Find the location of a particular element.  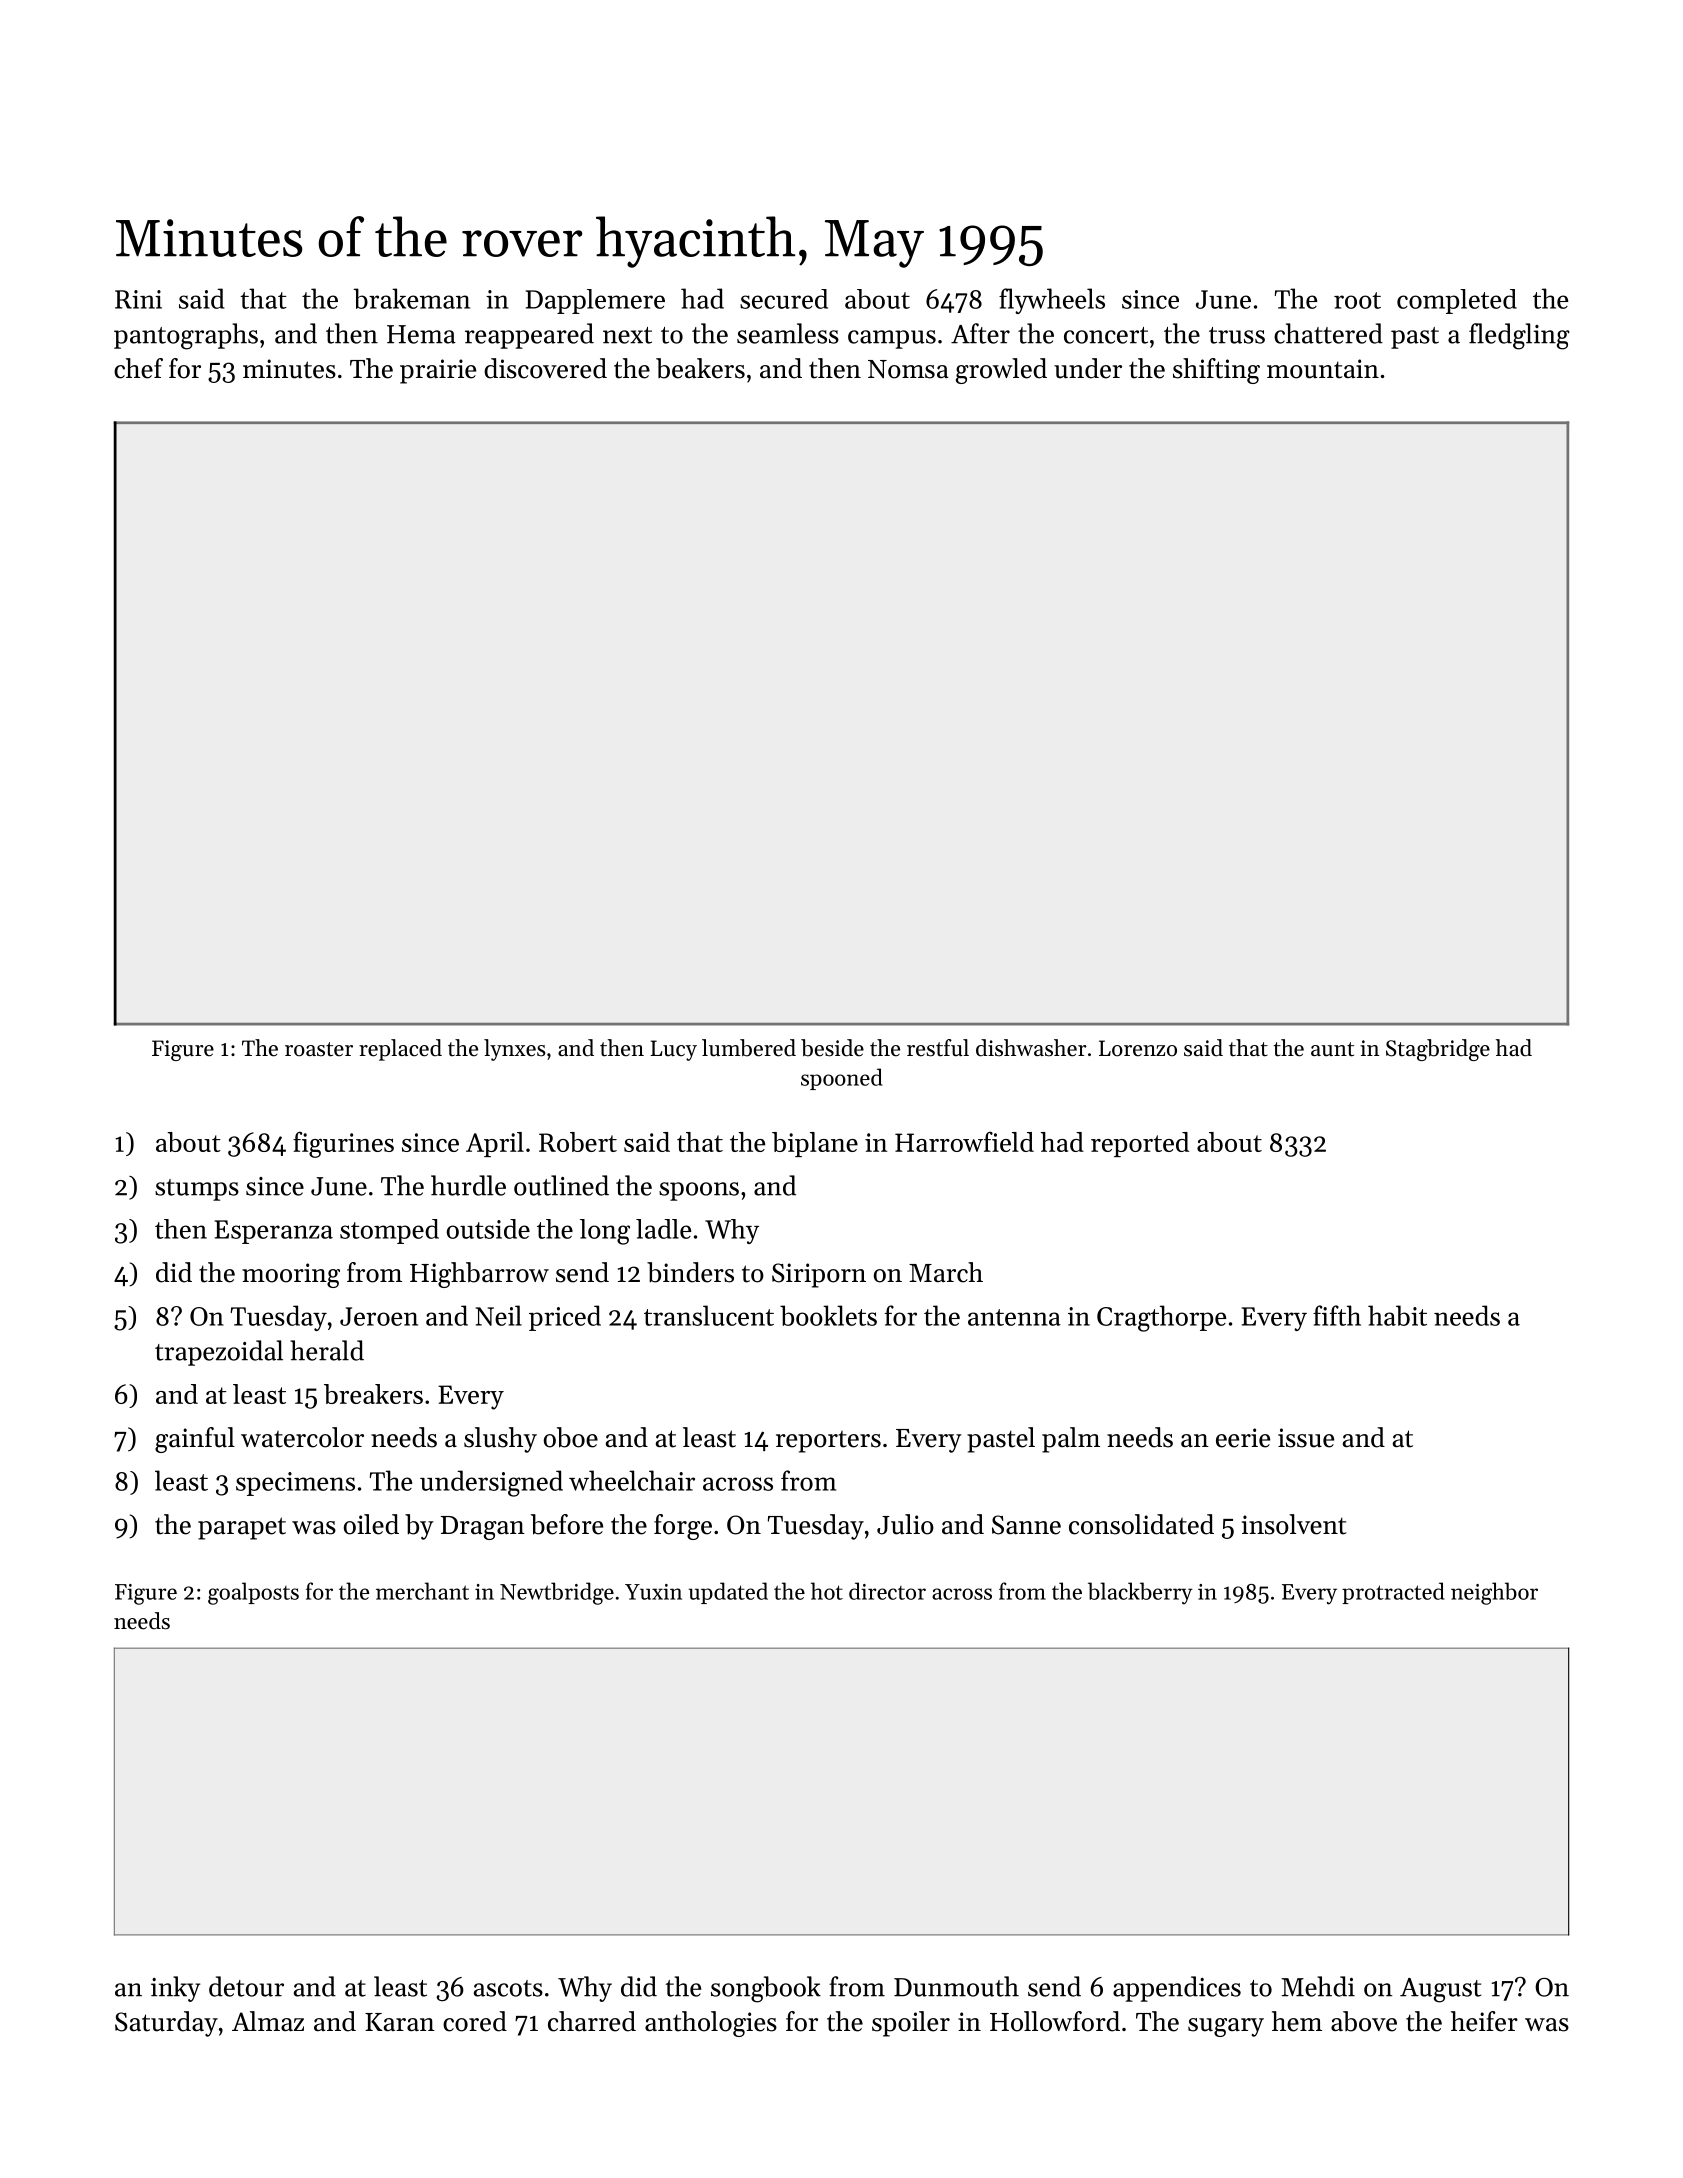

Harrowfield is located at coordinates (964, 1141).
